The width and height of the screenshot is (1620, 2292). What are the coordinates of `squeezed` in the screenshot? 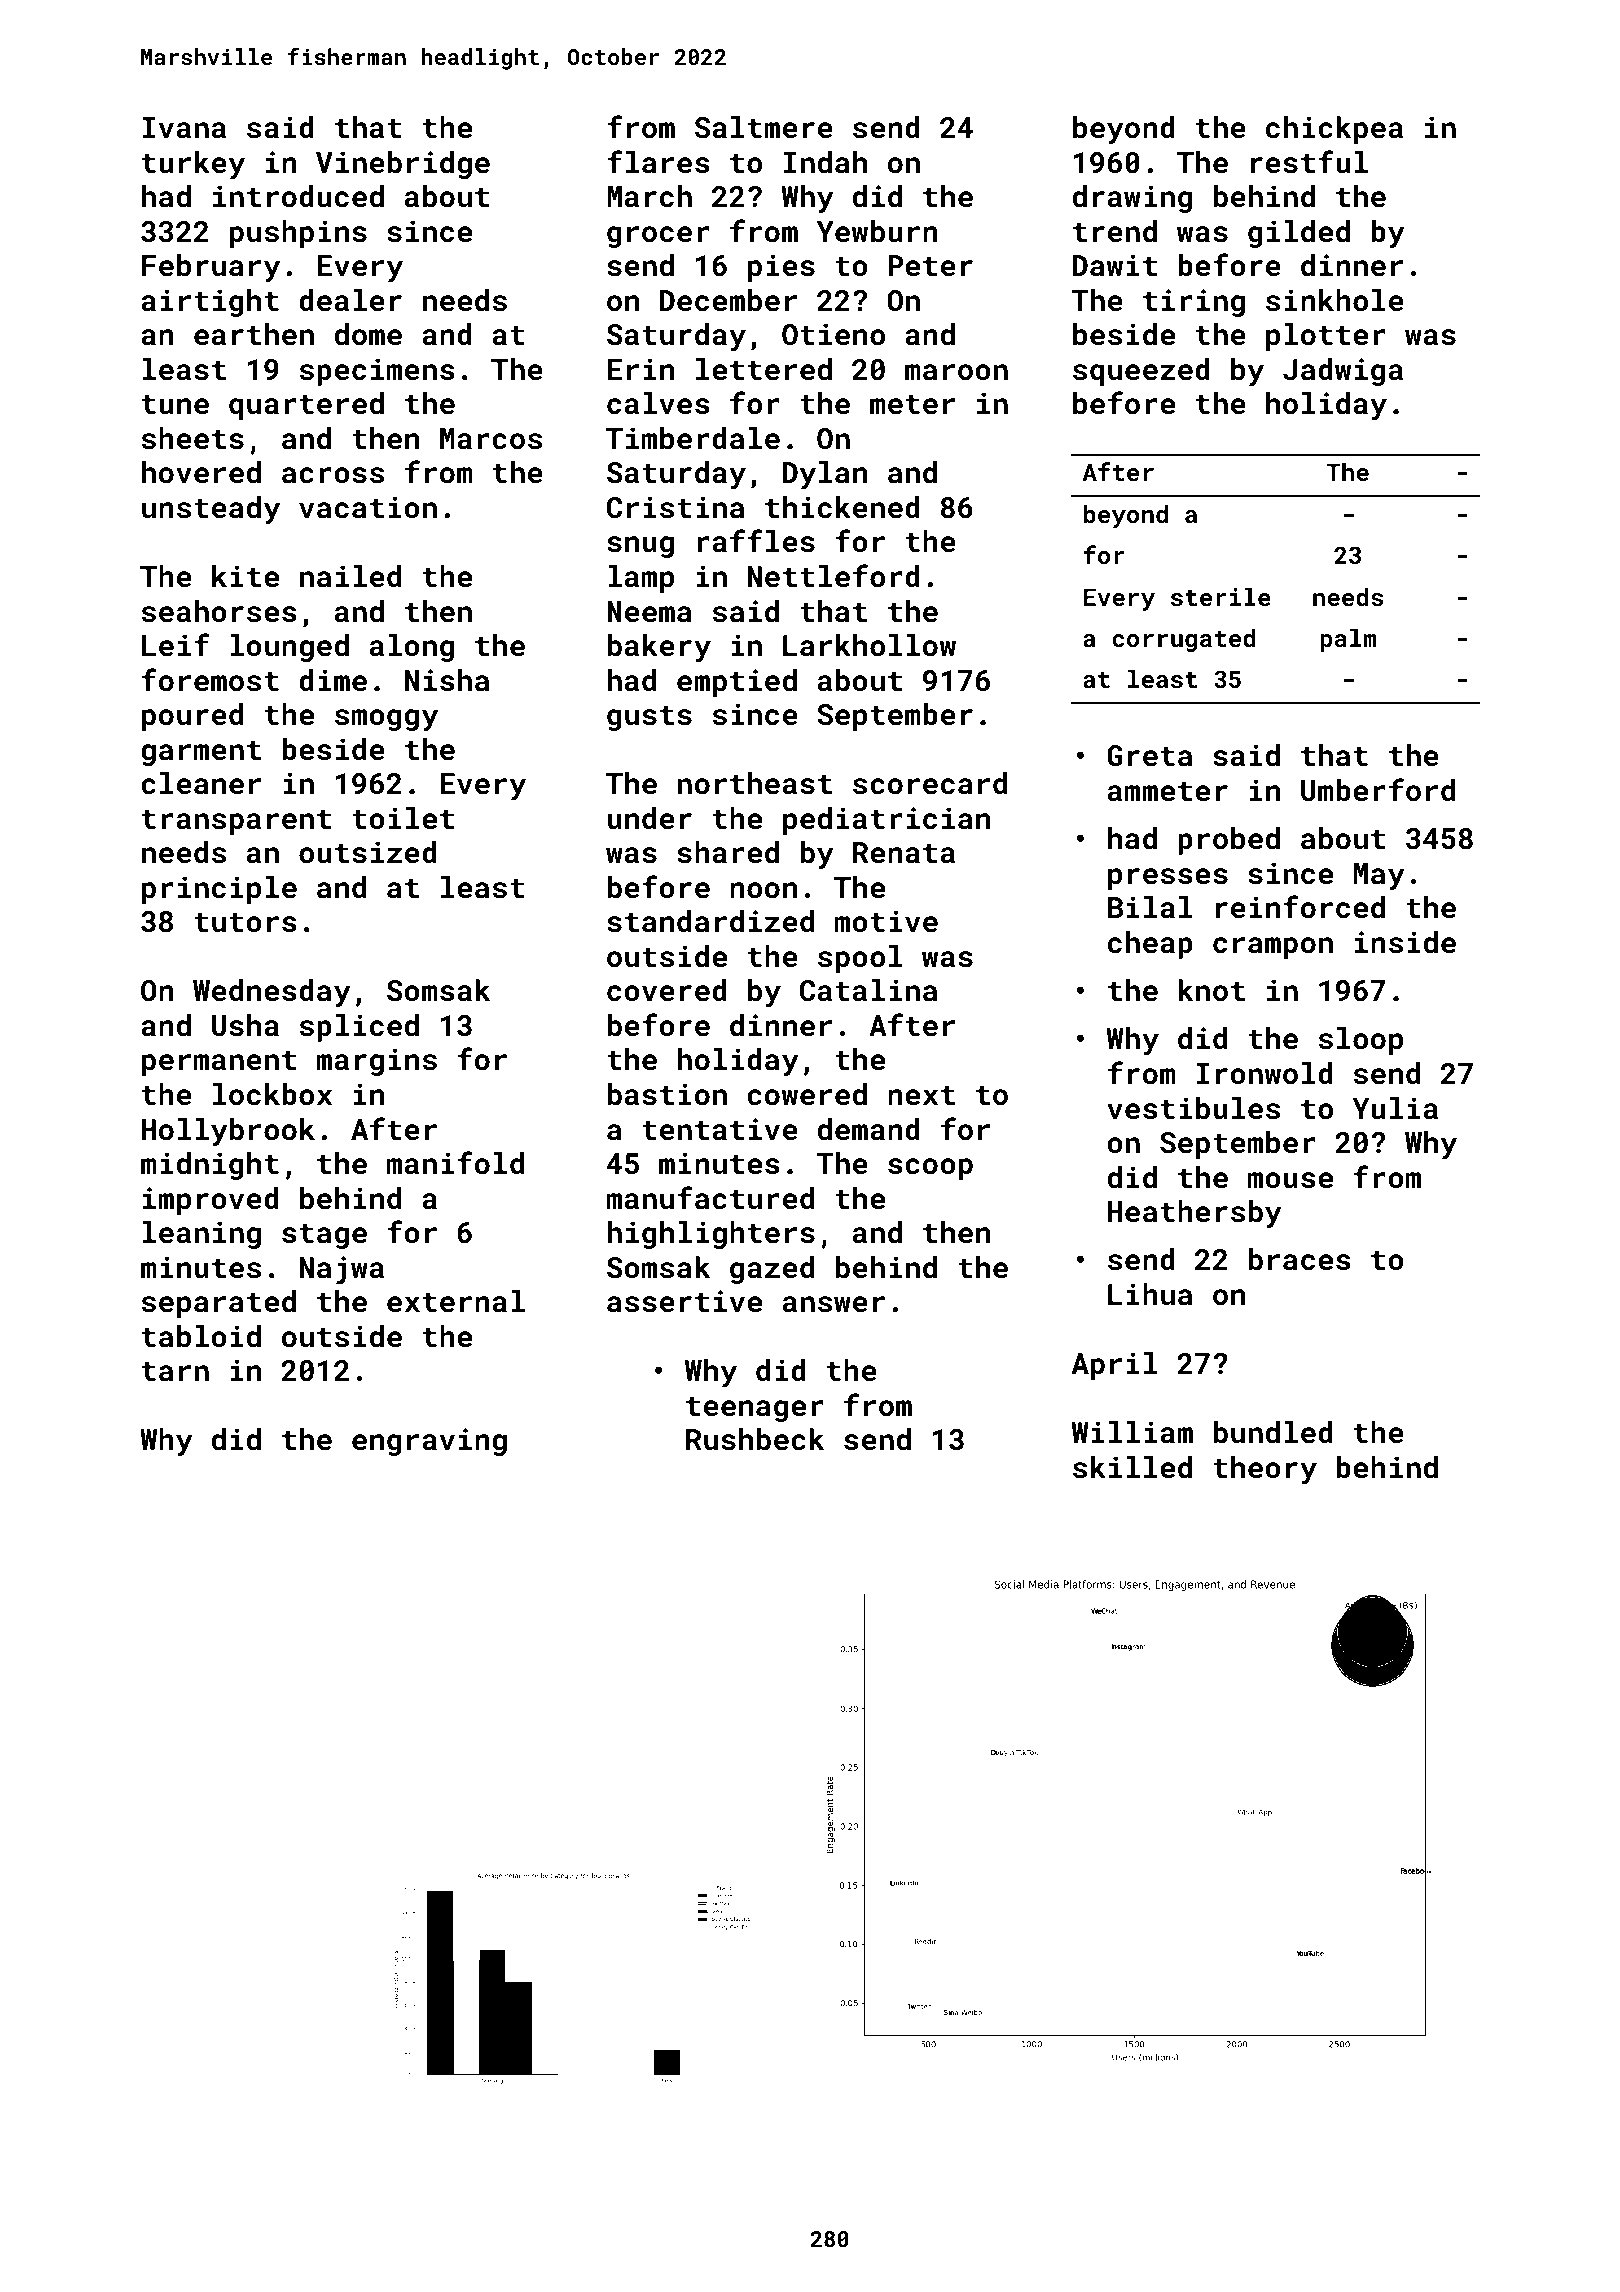 It's located at (1141, 372).
